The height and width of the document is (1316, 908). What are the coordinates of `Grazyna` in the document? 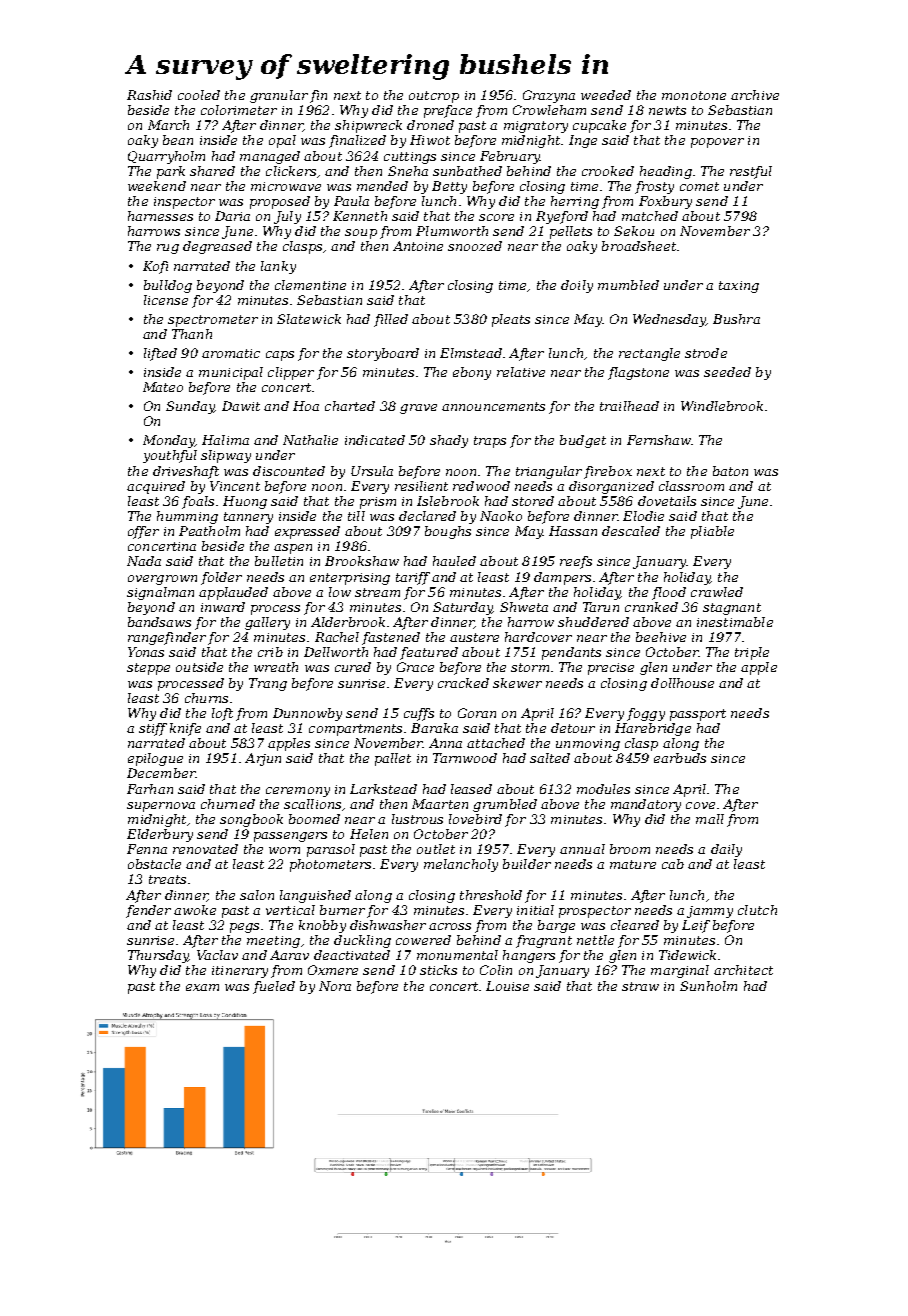 It's located at (549, 96).
